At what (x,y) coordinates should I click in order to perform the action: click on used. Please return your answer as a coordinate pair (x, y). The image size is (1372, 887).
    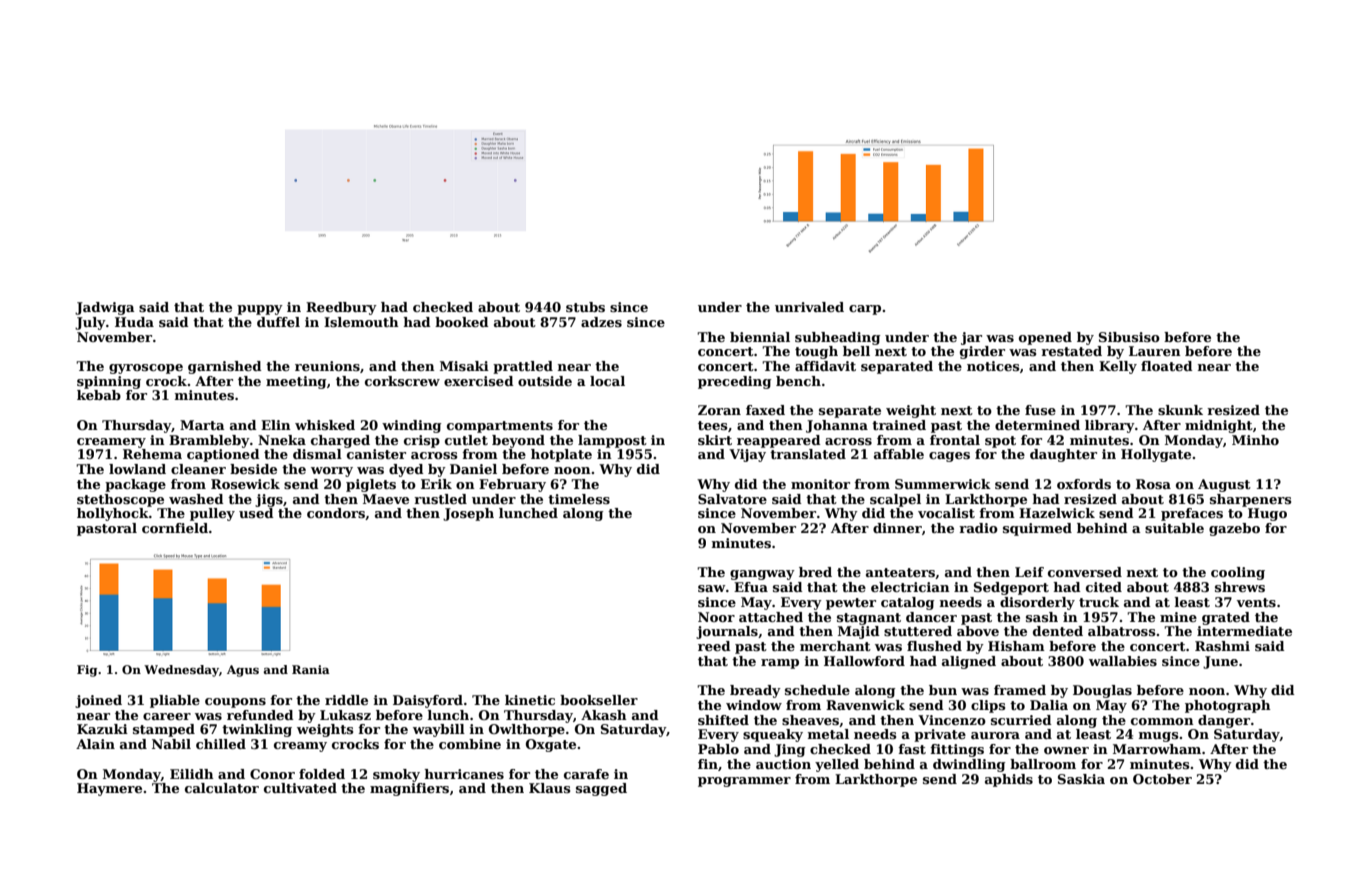
    Looking at the image, I should click on (256, 513).
